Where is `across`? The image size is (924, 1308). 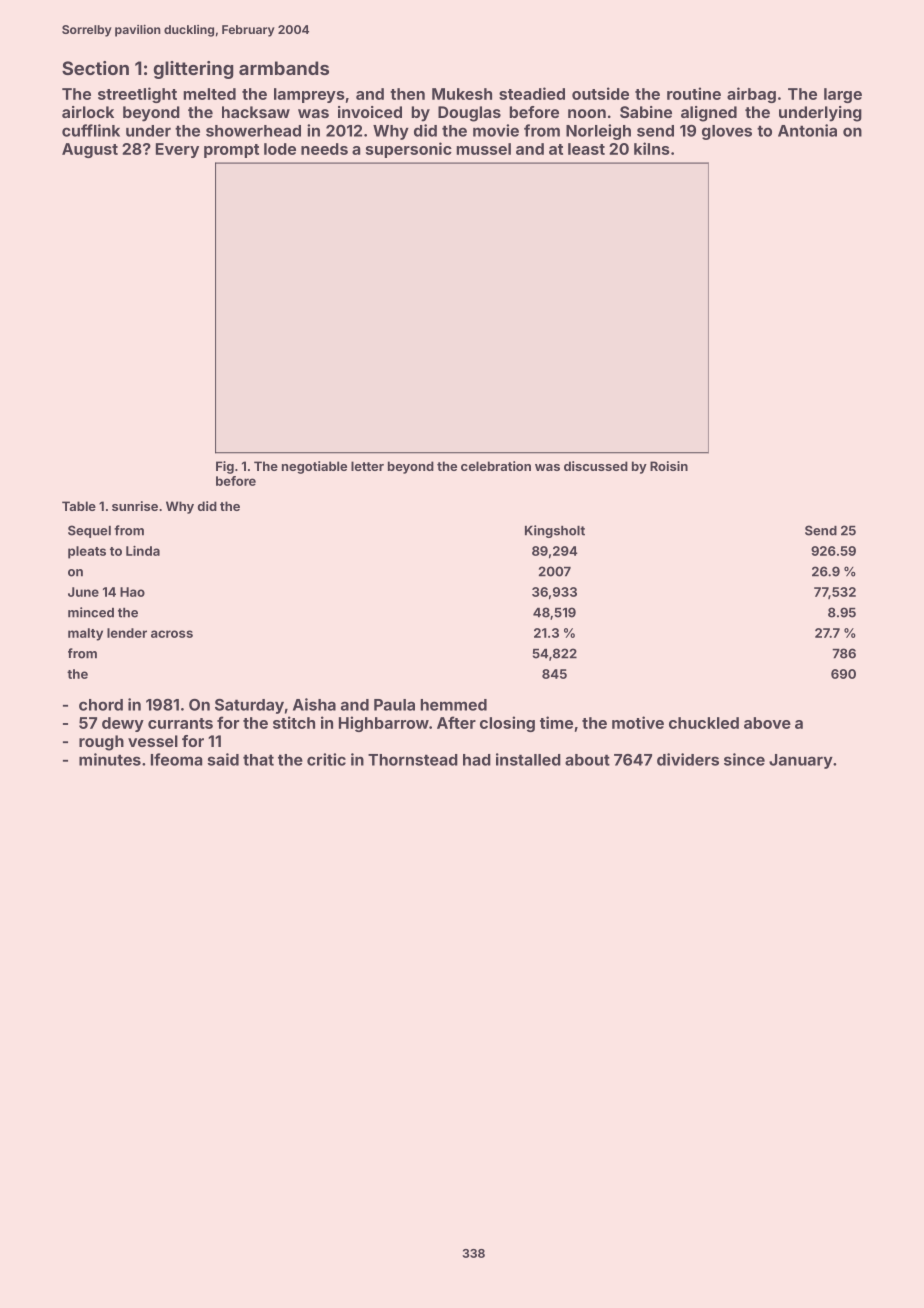
across is located at coordinates (172, 634).
